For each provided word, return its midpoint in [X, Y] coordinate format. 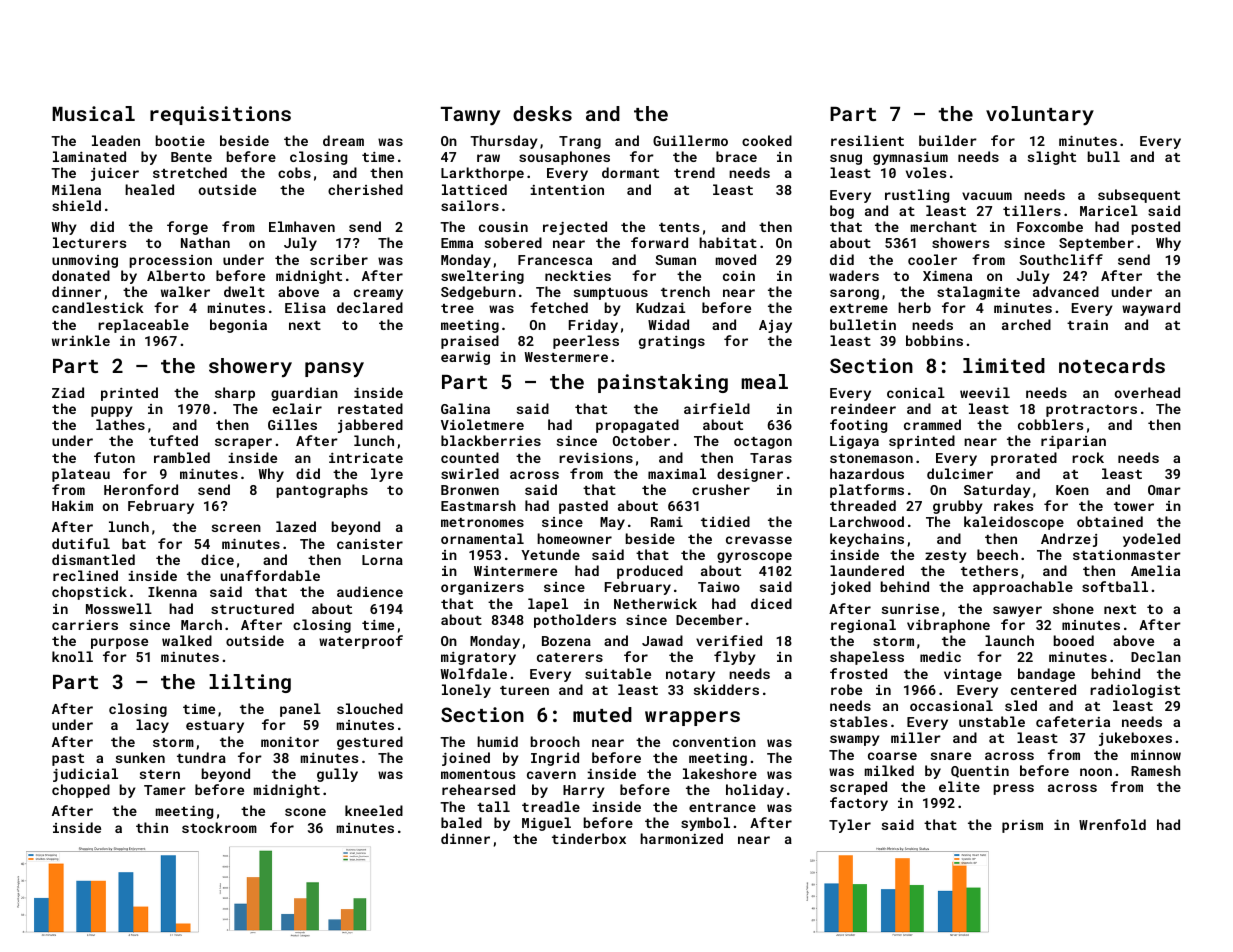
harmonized [681, 838]
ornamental [482, 538]
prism [1022, 826]
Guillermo [690, 140]
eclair [297, 408]
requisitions [220, 115]
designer [750, 475]
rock [1088, 457]
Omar [1164, 490]
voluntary [1040, 115]
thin [152, 827]
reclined [85, 575]
